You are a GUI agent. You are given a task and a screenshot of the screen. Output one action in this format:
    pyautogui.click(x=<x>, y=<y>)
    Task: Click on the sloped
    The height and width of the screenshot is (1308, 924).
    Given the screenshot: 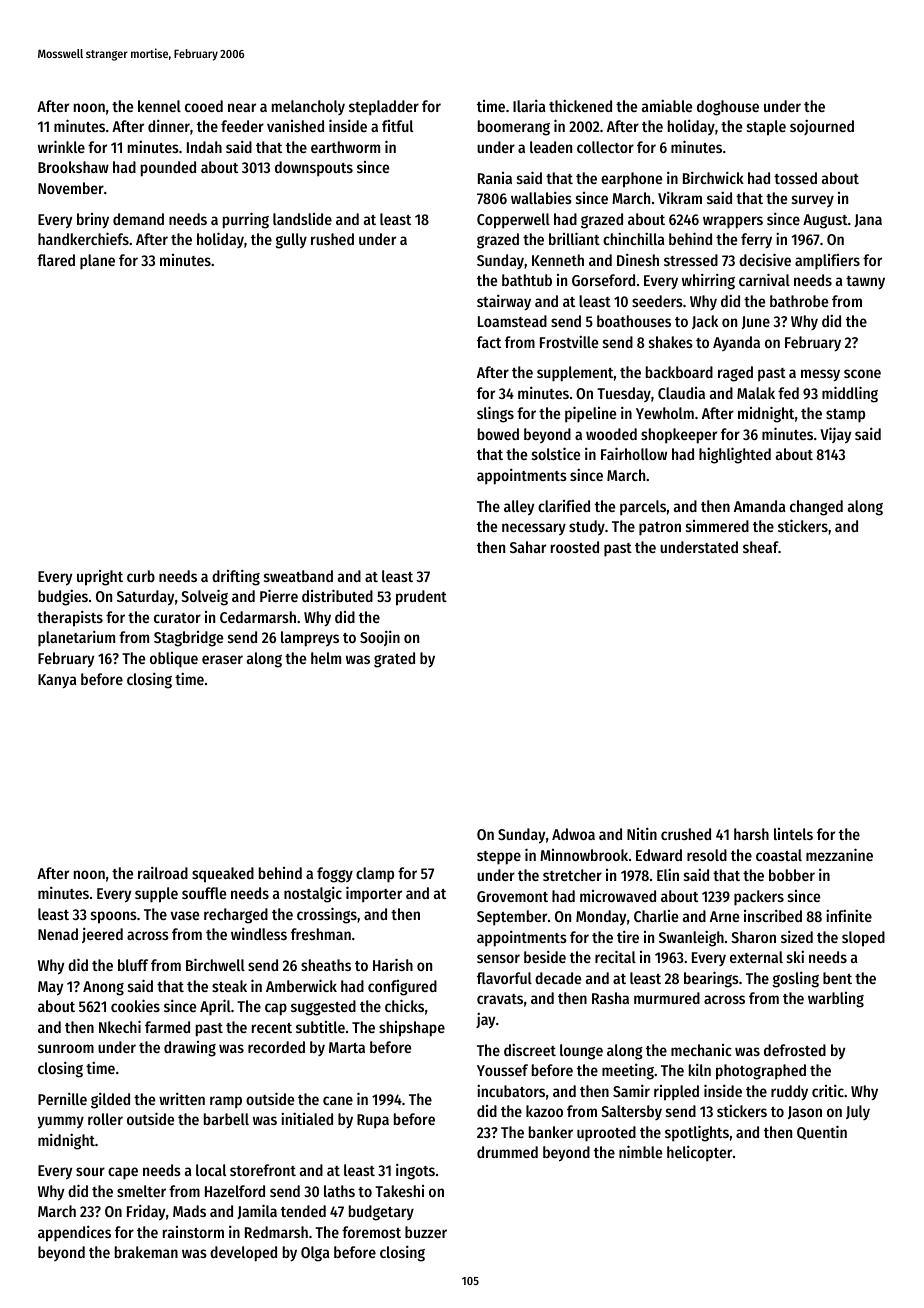 What is the action you would take?
    pyautogui.click(x=863, y=939)
